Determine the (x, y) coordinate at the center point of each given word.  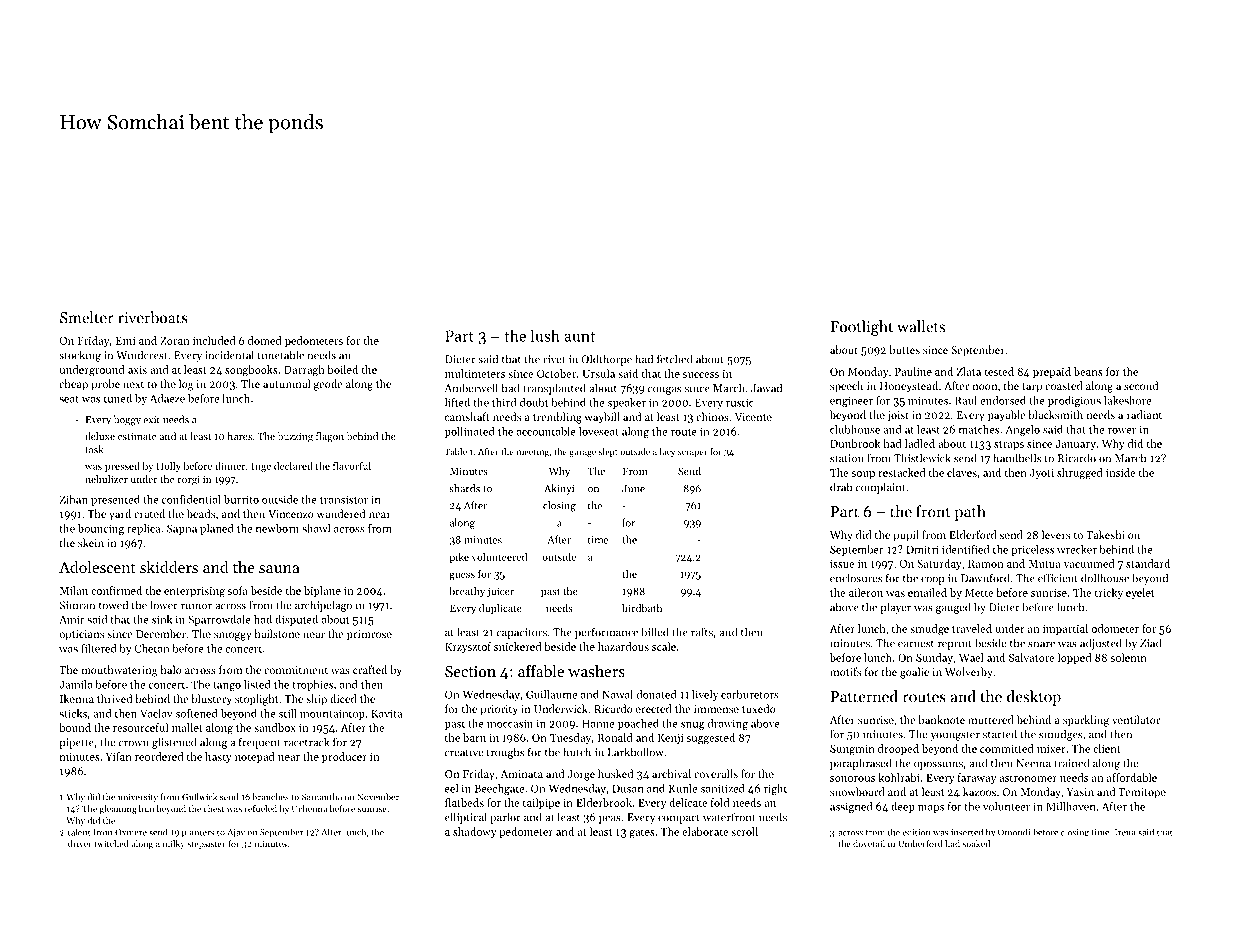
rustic (740, 402)
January (1075, 445)
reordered (159, 756)
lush (545, 336)
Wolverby (969, 673)
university (138, 798)
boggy (127, 420)
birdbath (642, 608)
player (895, 608)
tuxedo (759, 708)
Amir (72, 619)
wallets (921, 326)
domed (265, 340)
